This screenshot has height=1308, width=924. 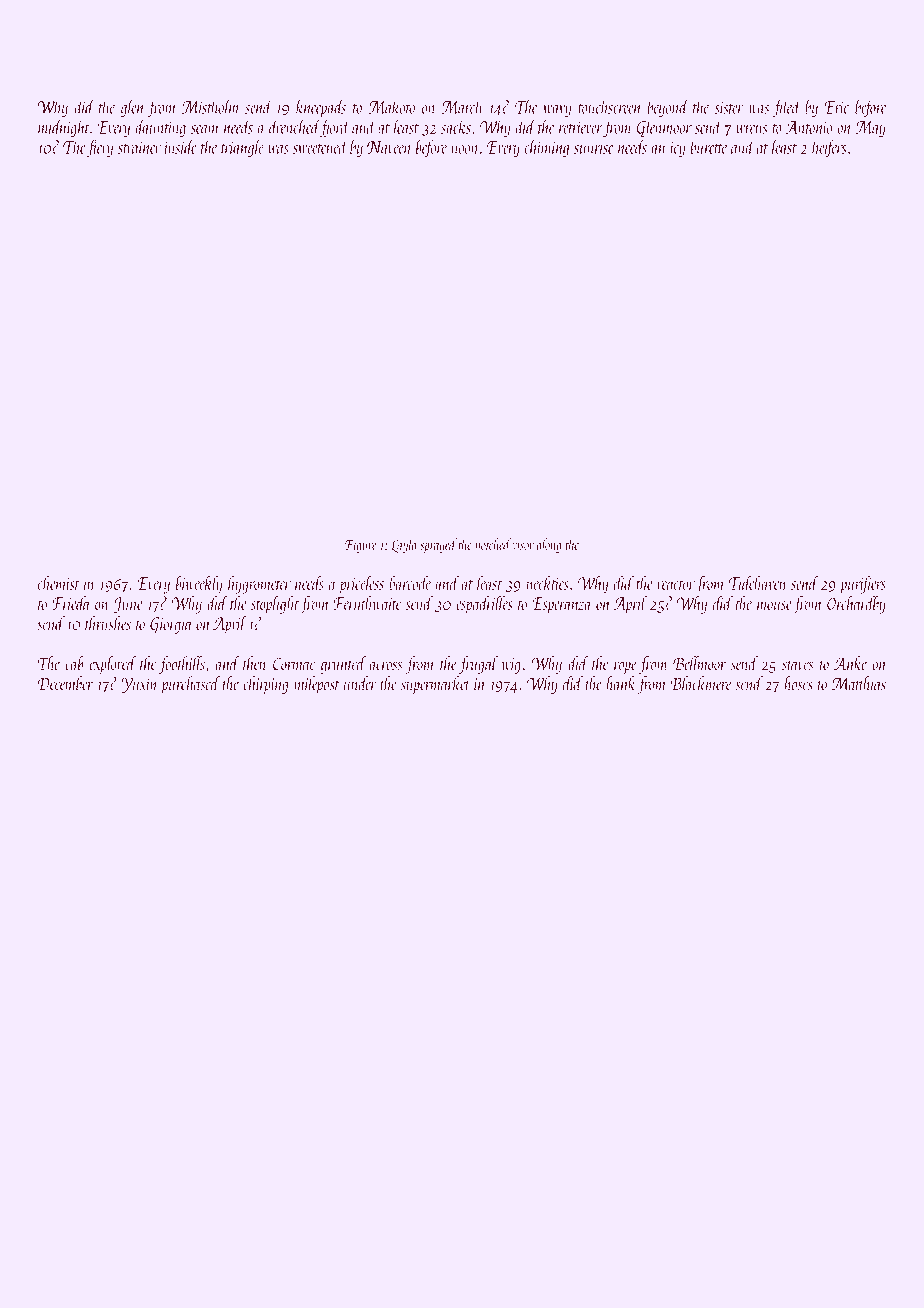 What do you see at coordinates (757, 583) in the screenshot?
I see `Tidehaven` at bounding box center [757, 583].
